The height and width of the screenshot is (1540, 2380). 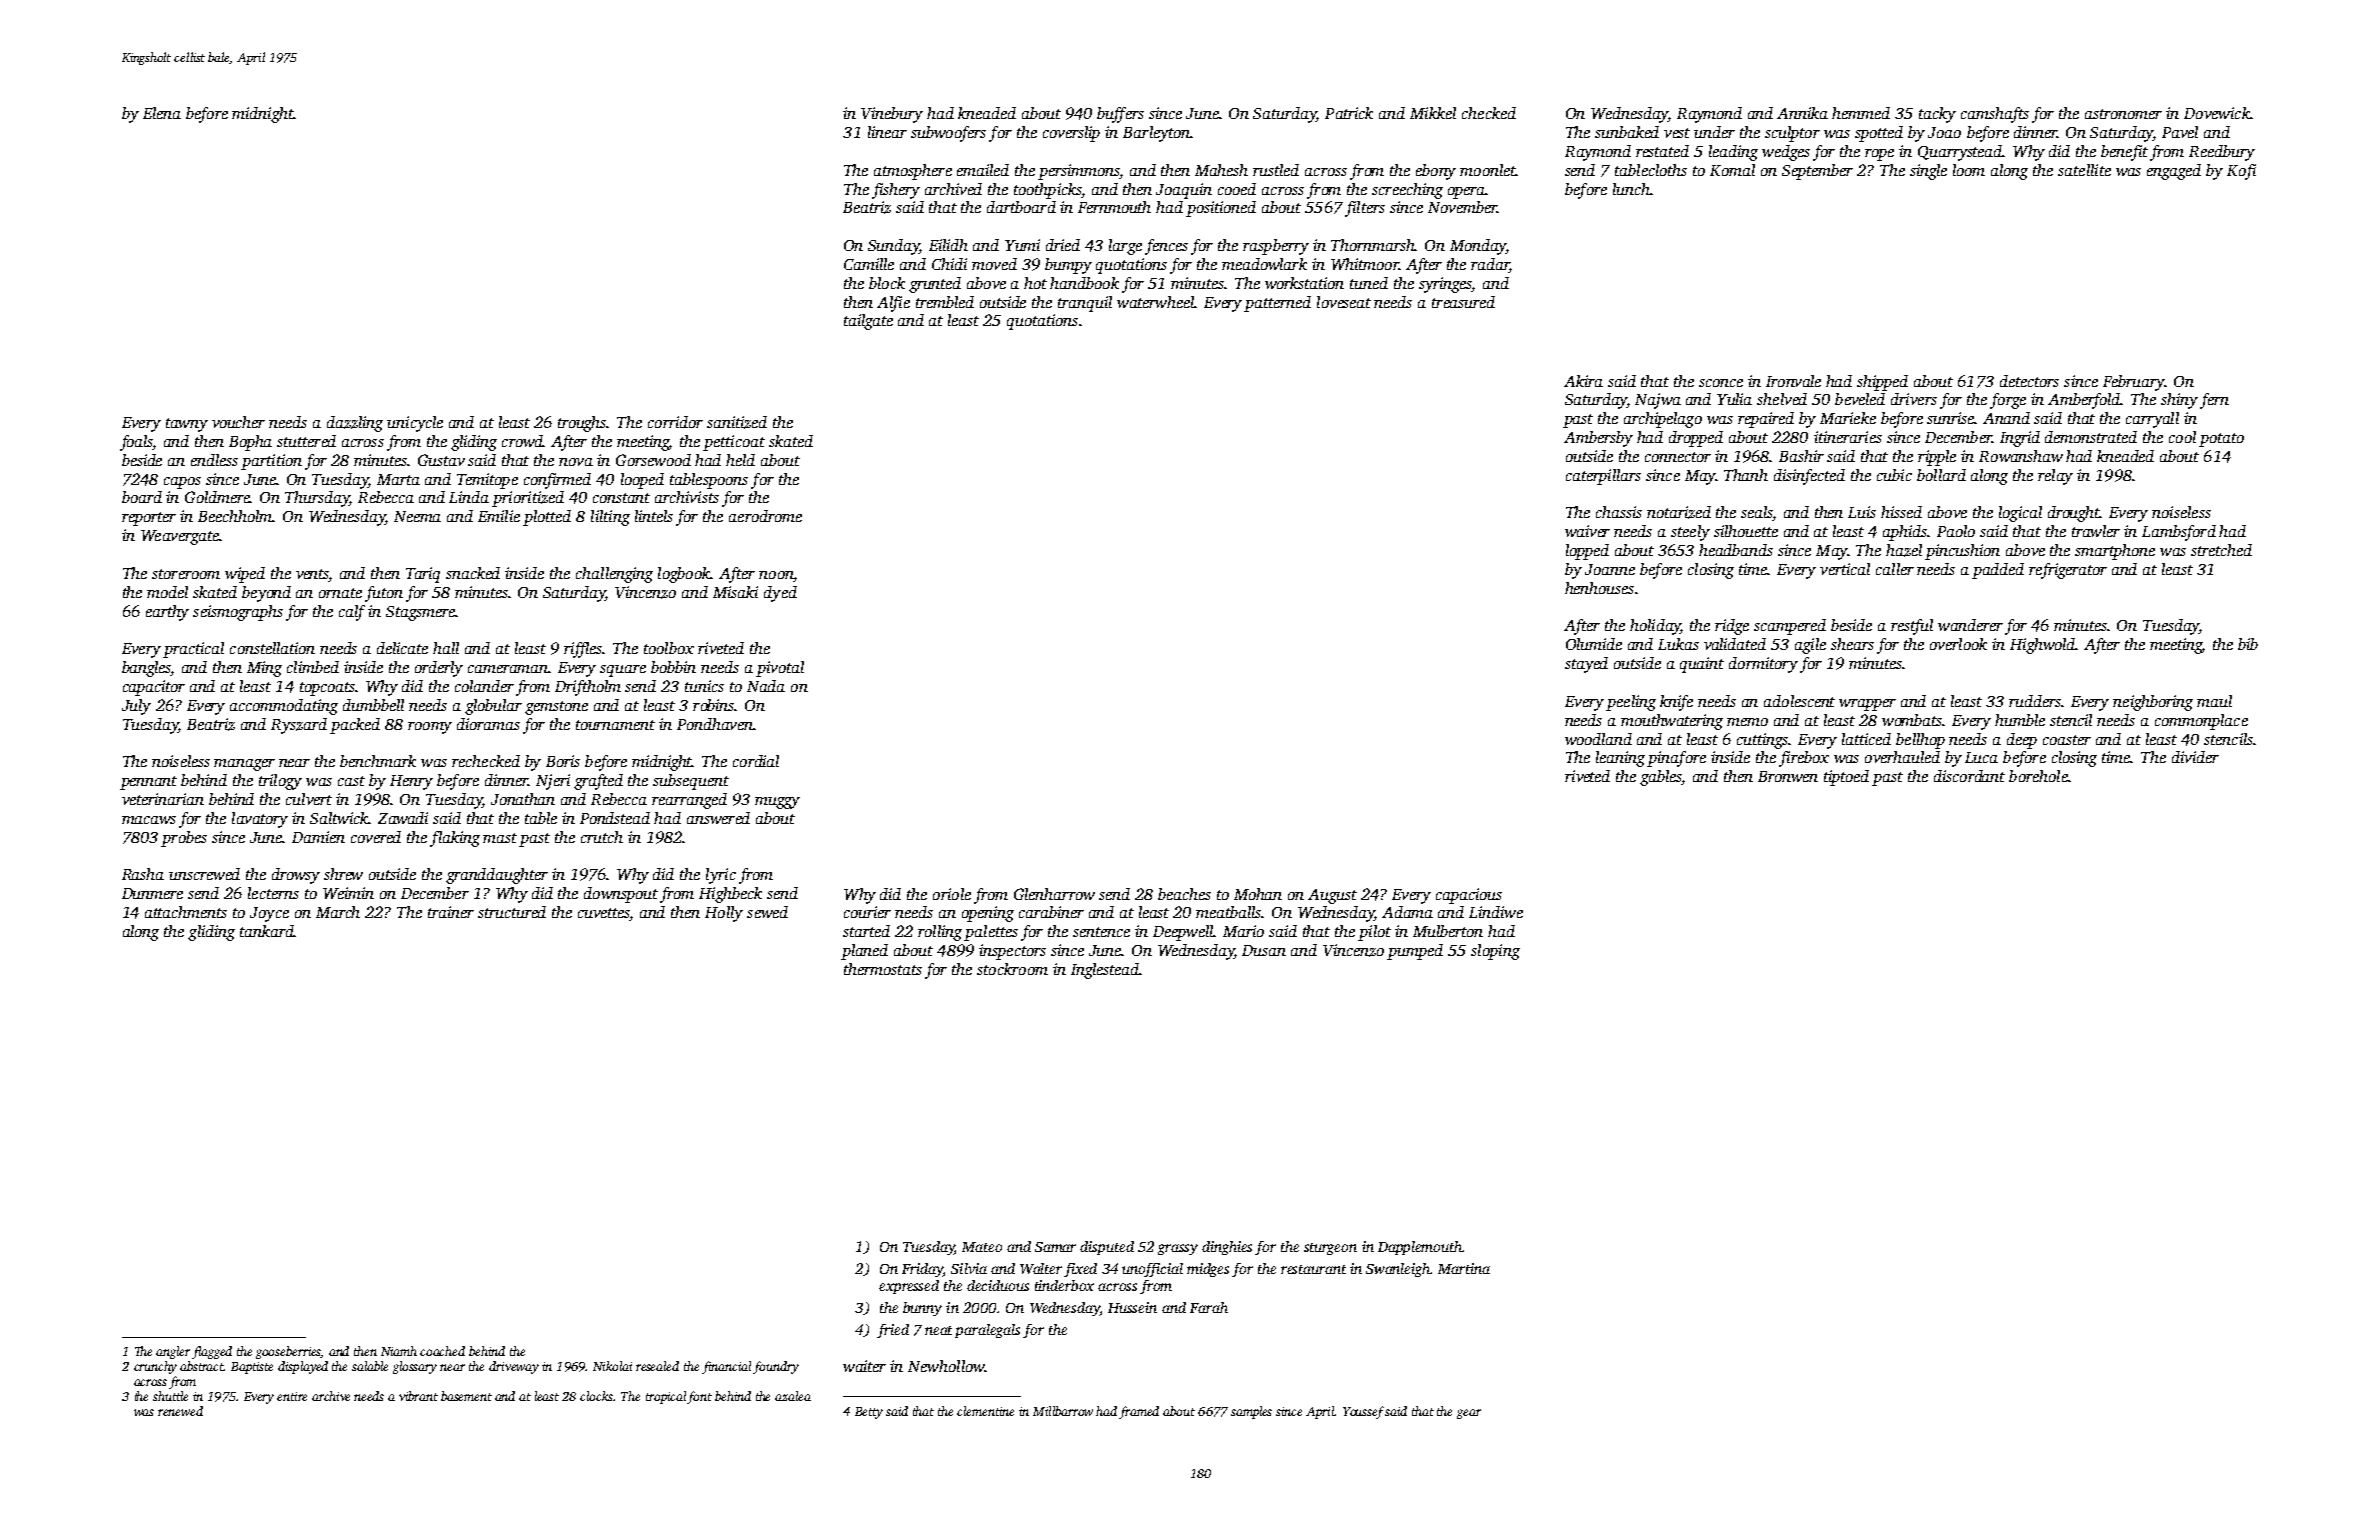 I want to click on tailgate, so click(x=868, y=322).
